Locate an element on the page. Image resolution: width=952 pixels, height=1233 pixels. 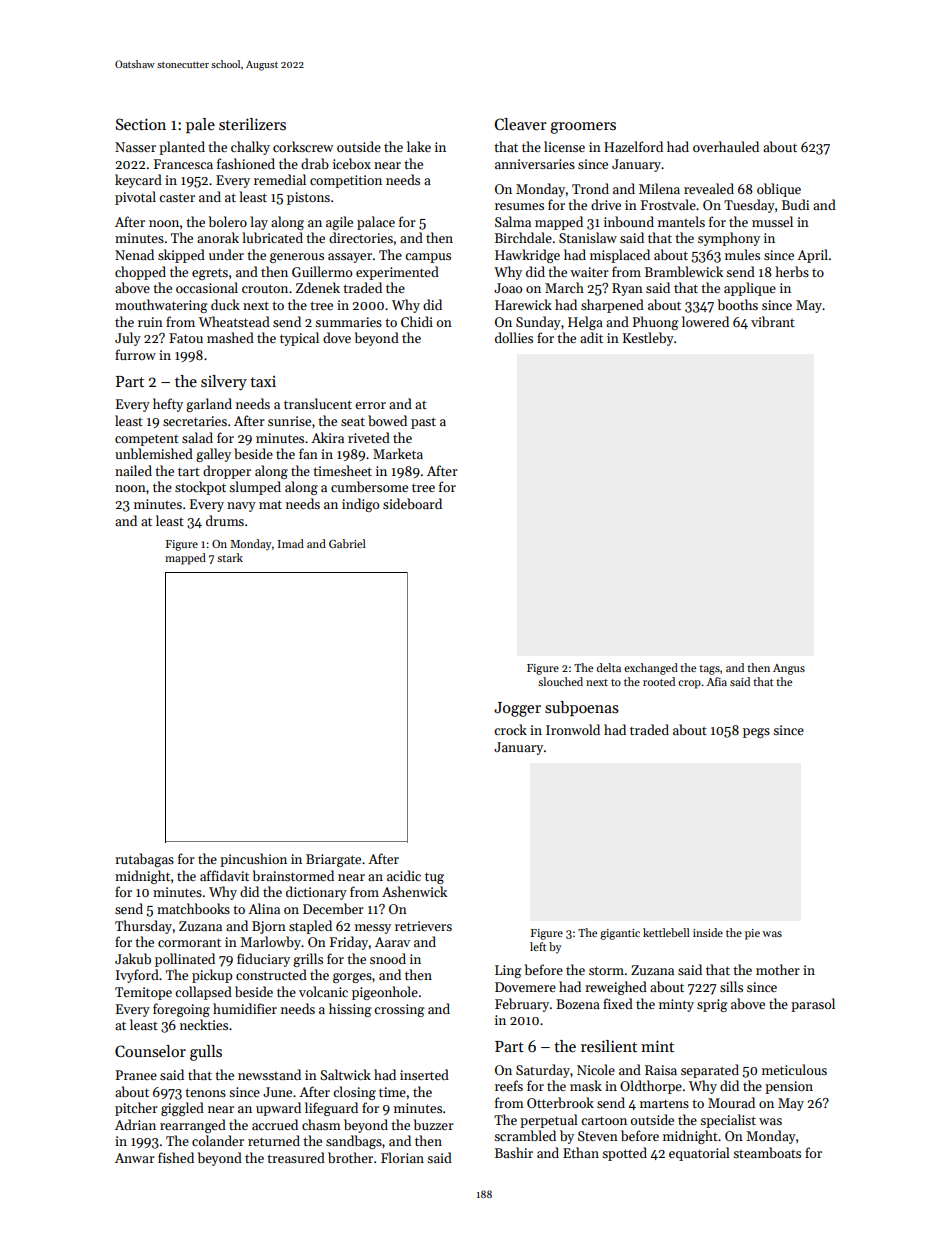
snood is located at coordinates (388, 958).
